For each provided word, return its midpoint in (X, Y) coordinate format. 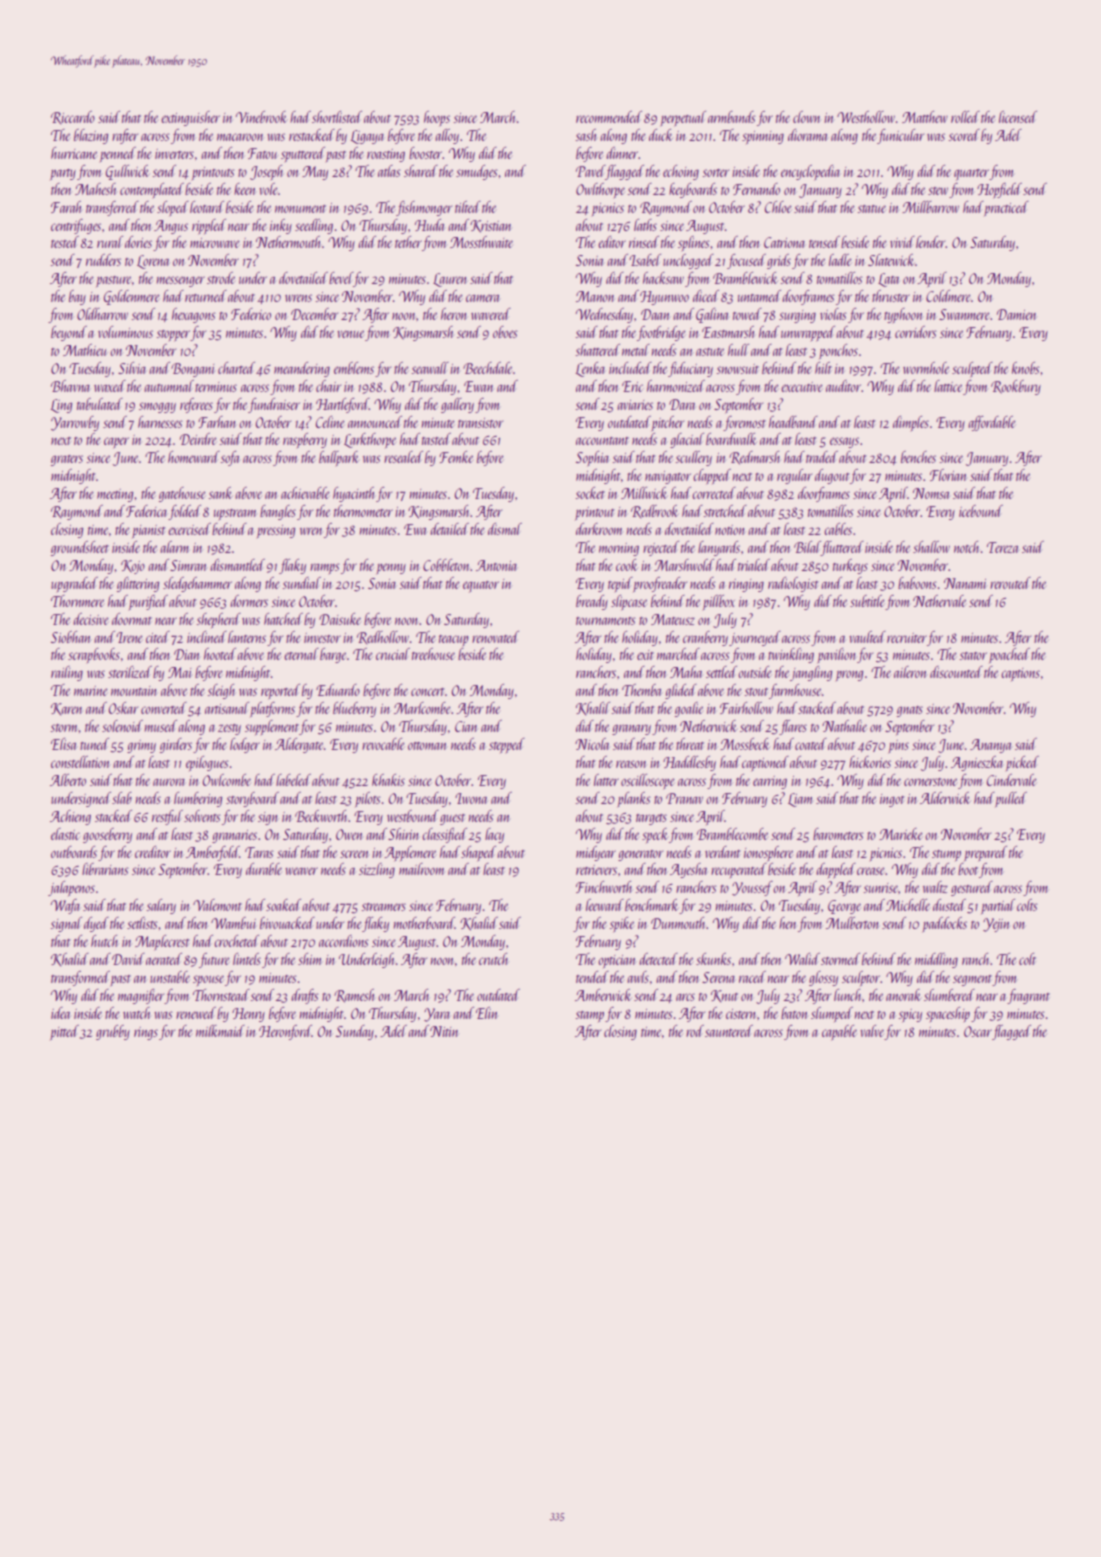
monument (300, 209)
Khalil (593, 708)
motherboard (424, 923)
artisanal (227, 708)
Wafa (65, 906)
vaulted (867, 637)
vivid (902, 242)
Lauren (450, 280)
